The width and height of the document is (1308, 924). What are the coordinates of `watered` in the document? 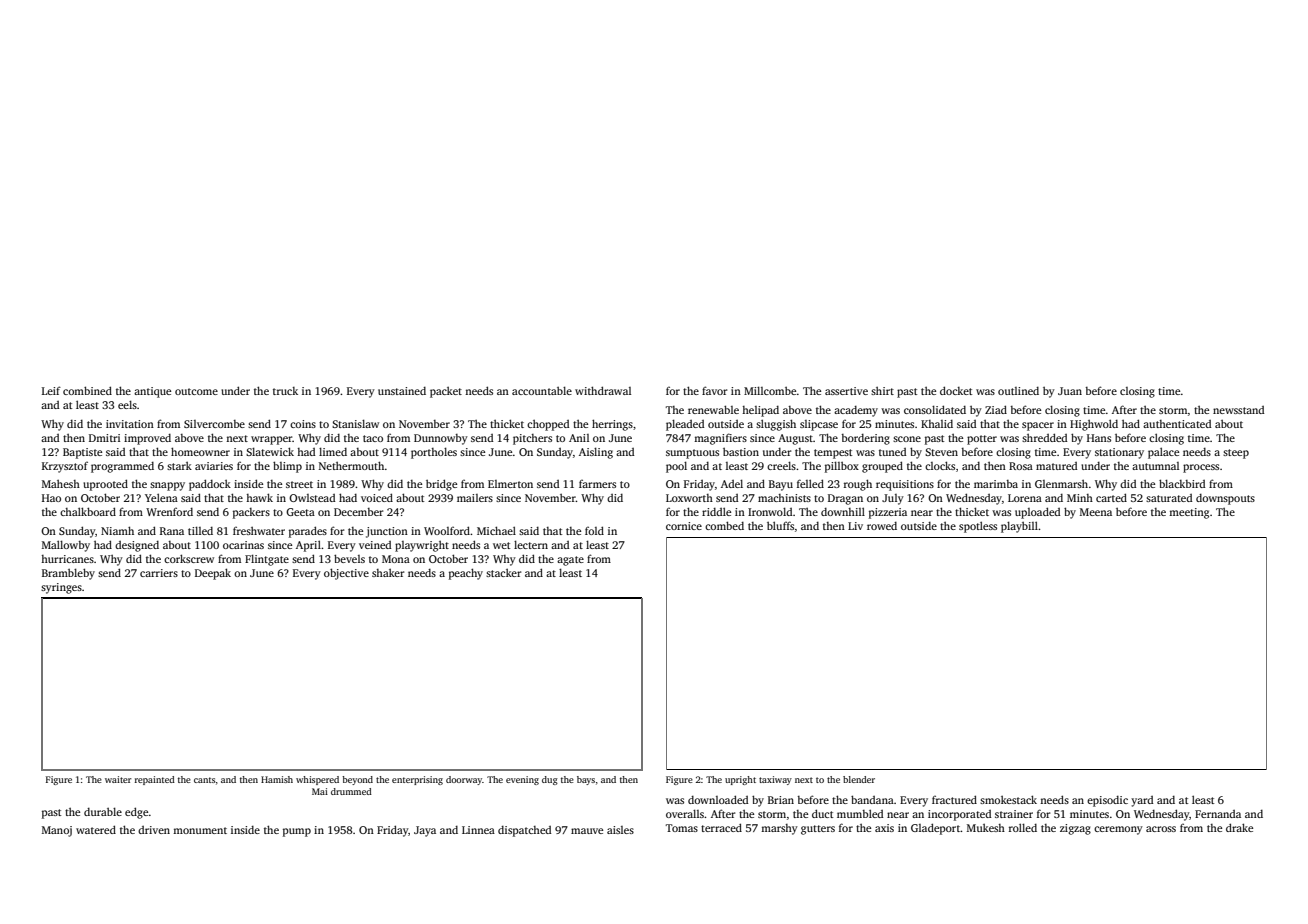 It's located at (96, 829).
